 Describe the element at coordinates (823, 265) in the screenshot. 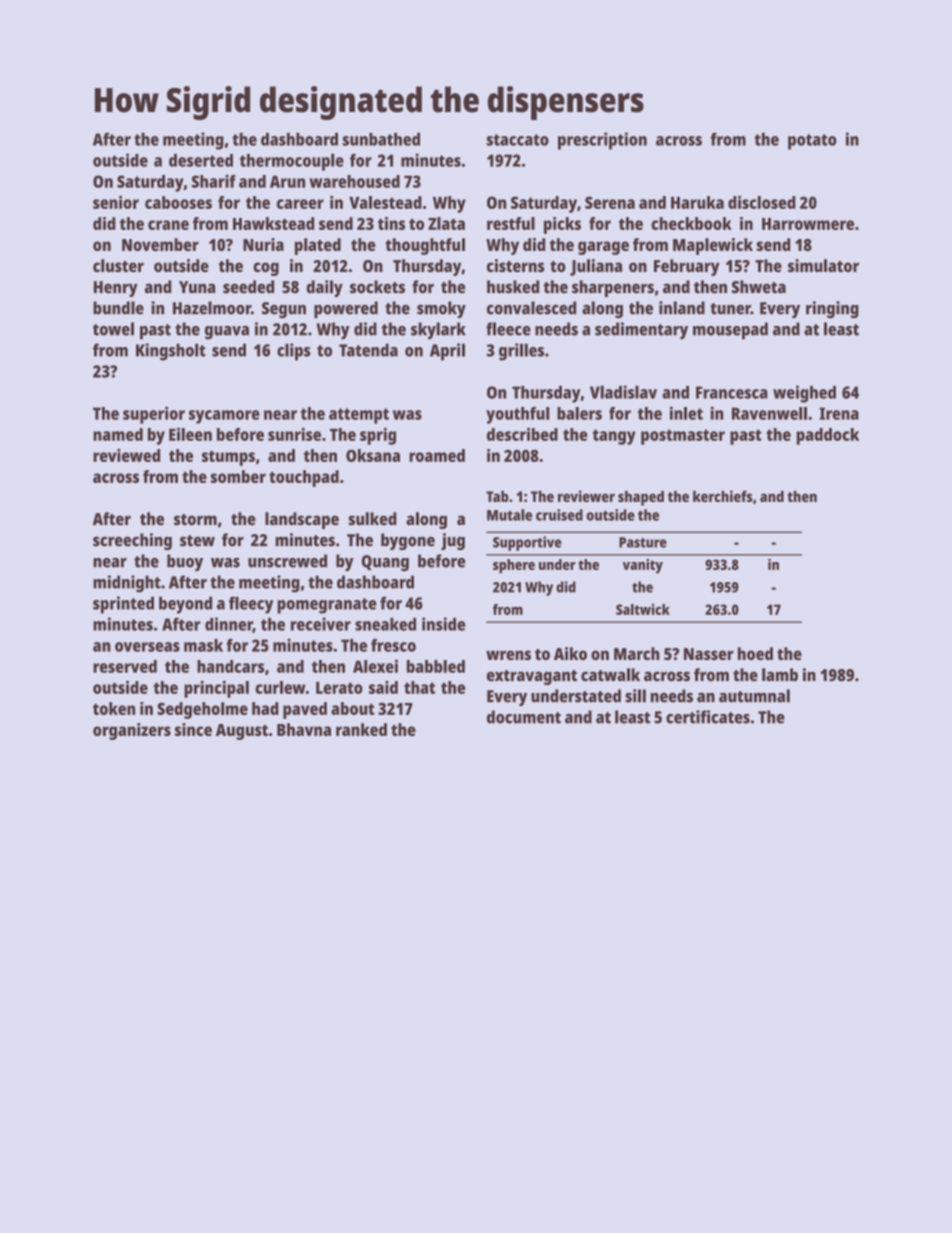

I see `simulator` at that location.
